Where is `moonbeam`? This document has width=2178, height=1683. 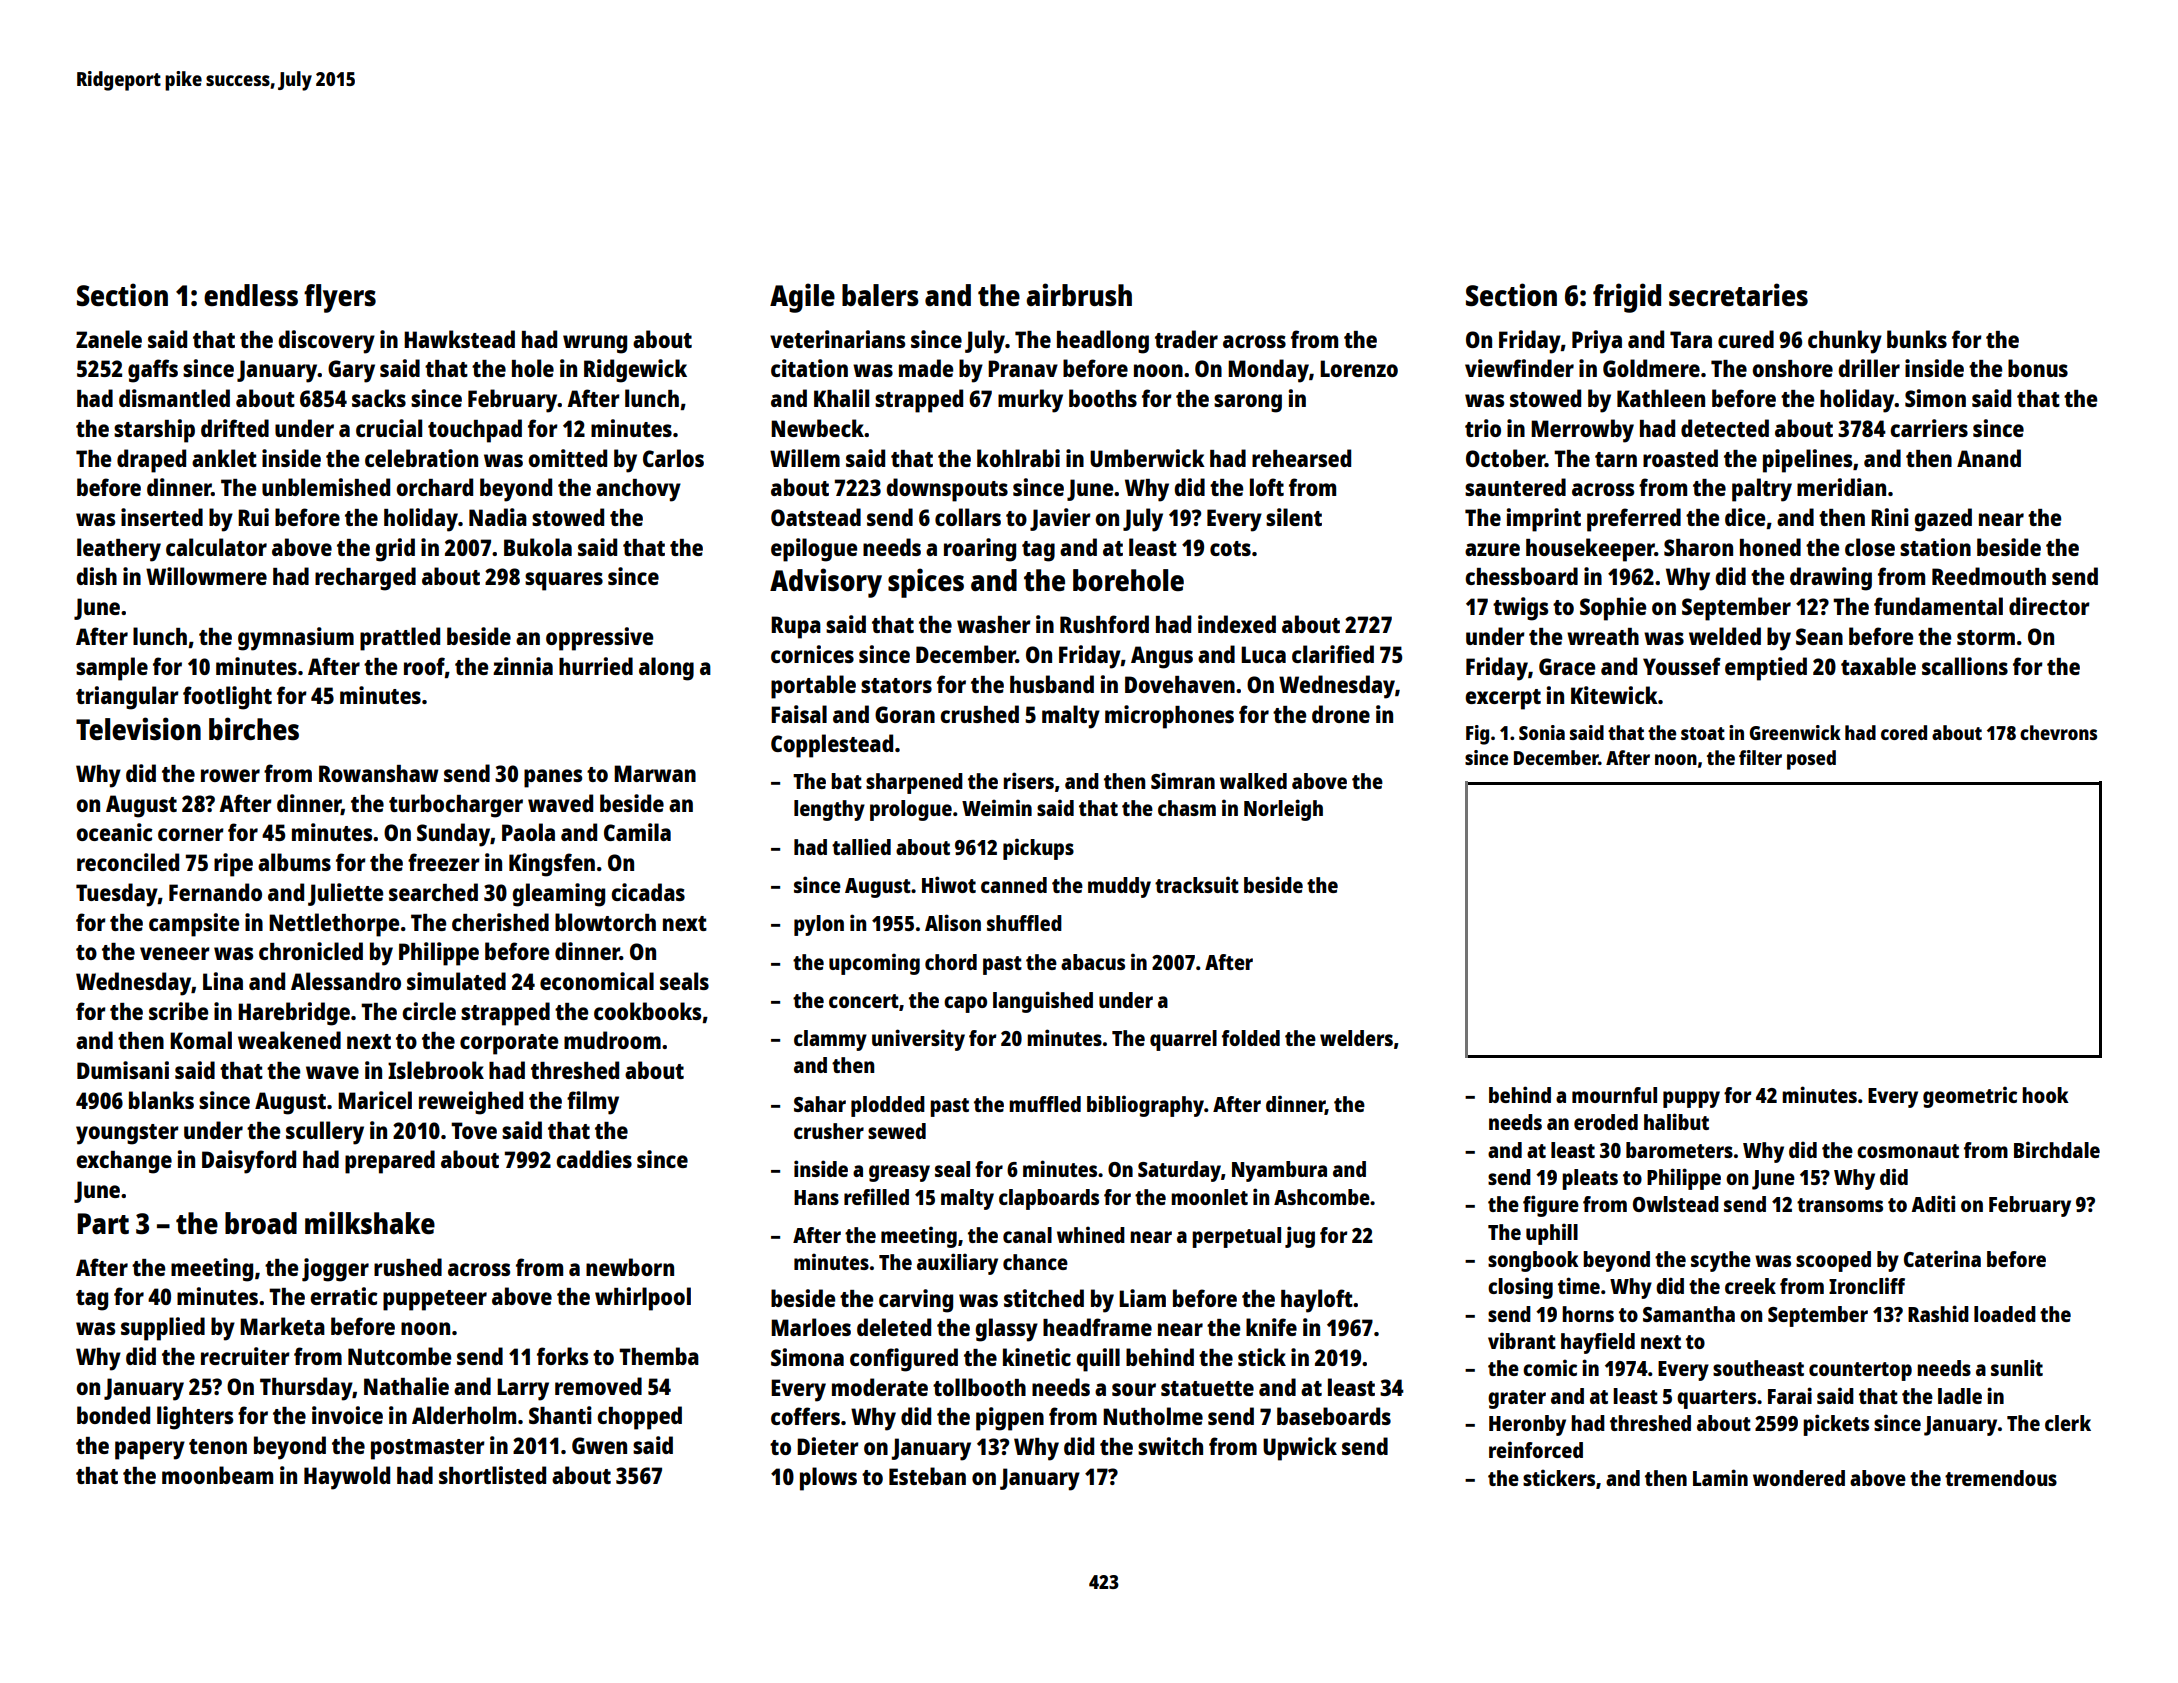
moonbeam is located at coordinates (217, 1475).
